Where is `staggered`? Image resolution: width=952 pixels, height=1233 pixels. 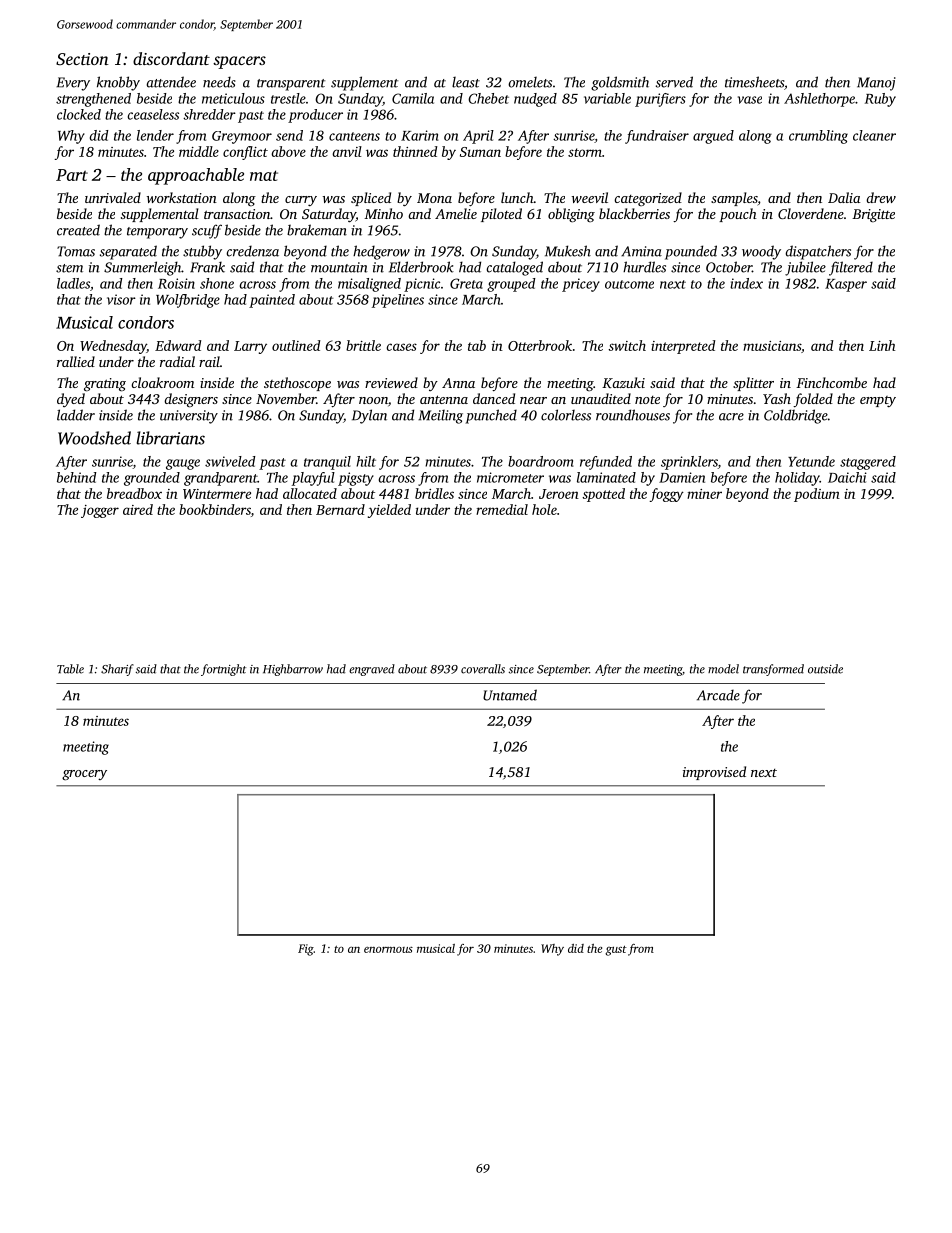
staggered is located at coordinates (868, 463).
